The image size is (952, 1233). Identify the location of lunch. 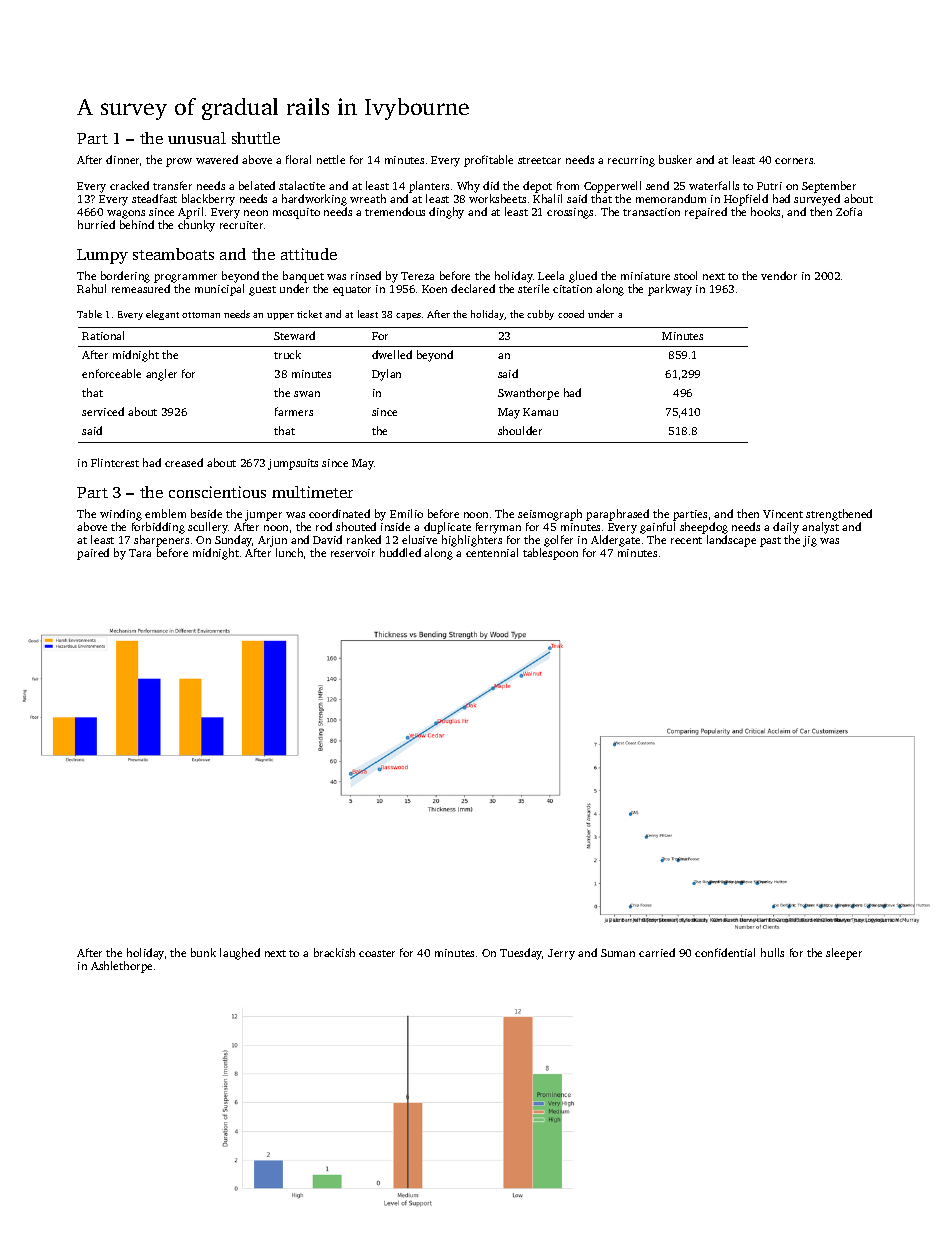
(289, 552).
